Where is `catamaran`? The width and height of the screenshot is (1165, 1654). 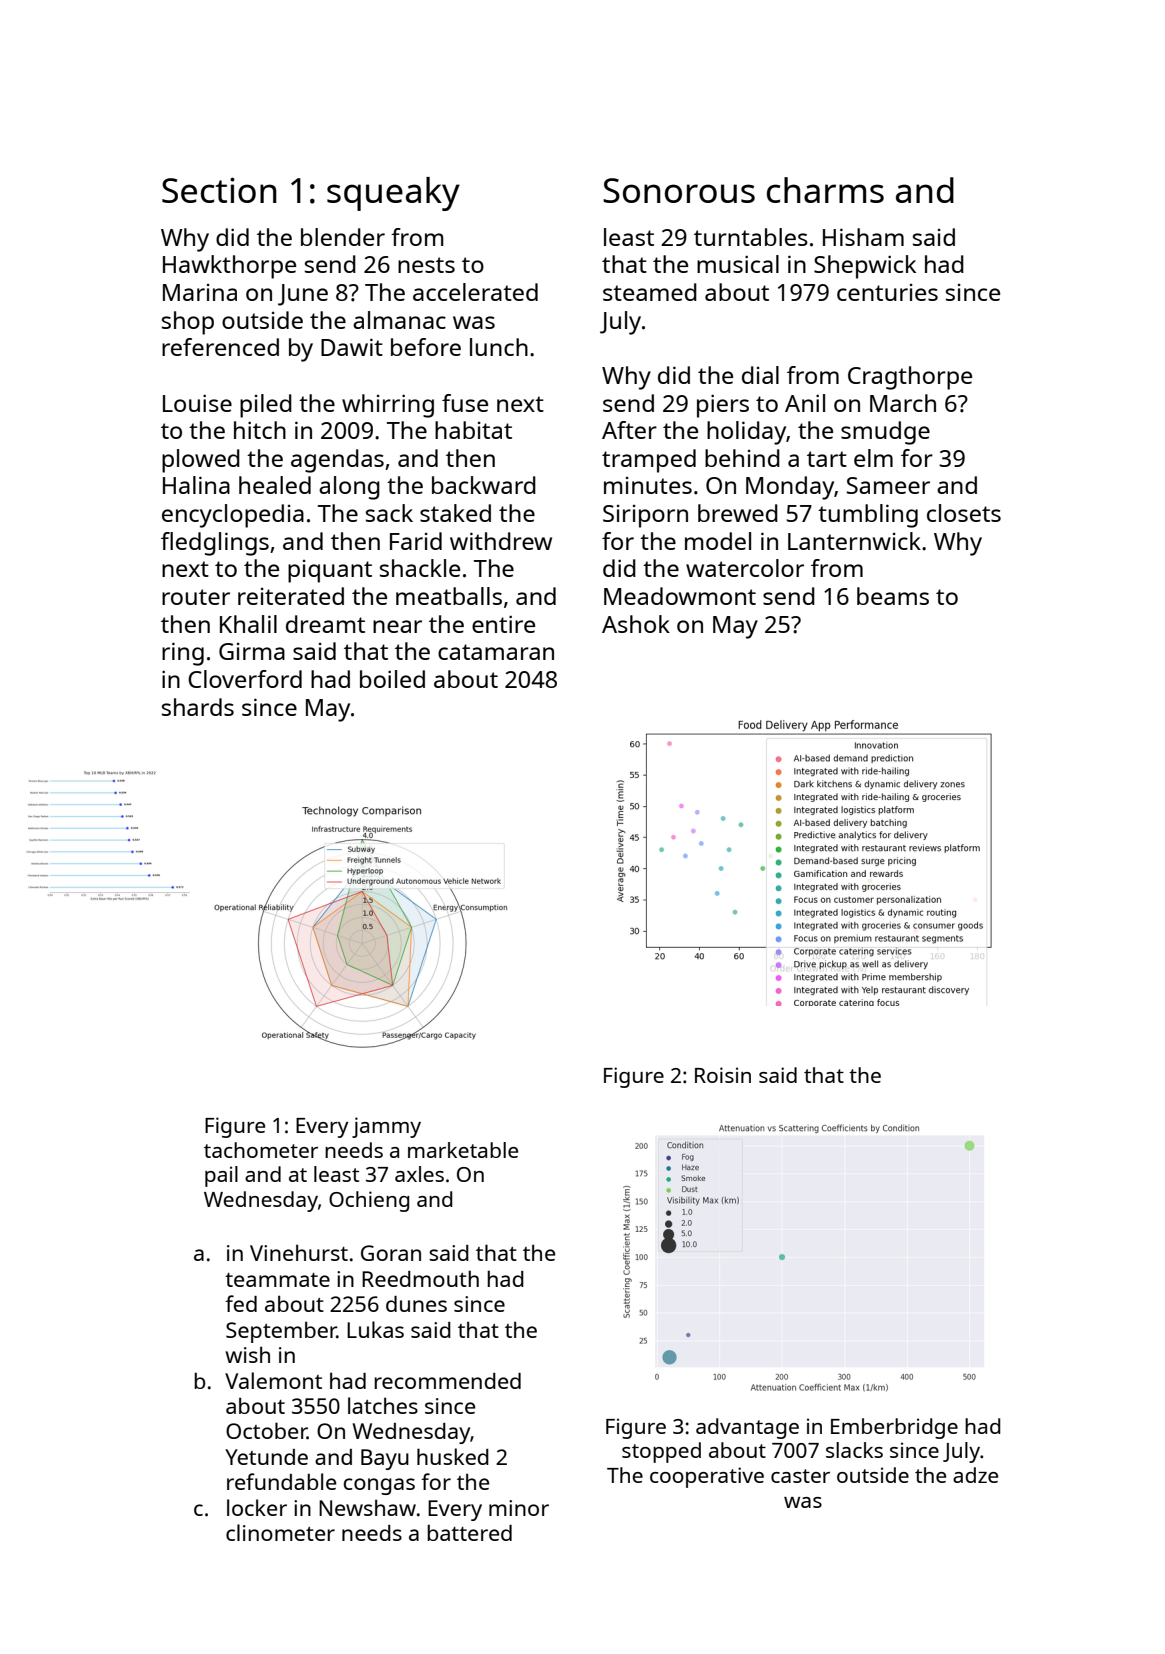
catamaran is located at coordinates (496, 652).
